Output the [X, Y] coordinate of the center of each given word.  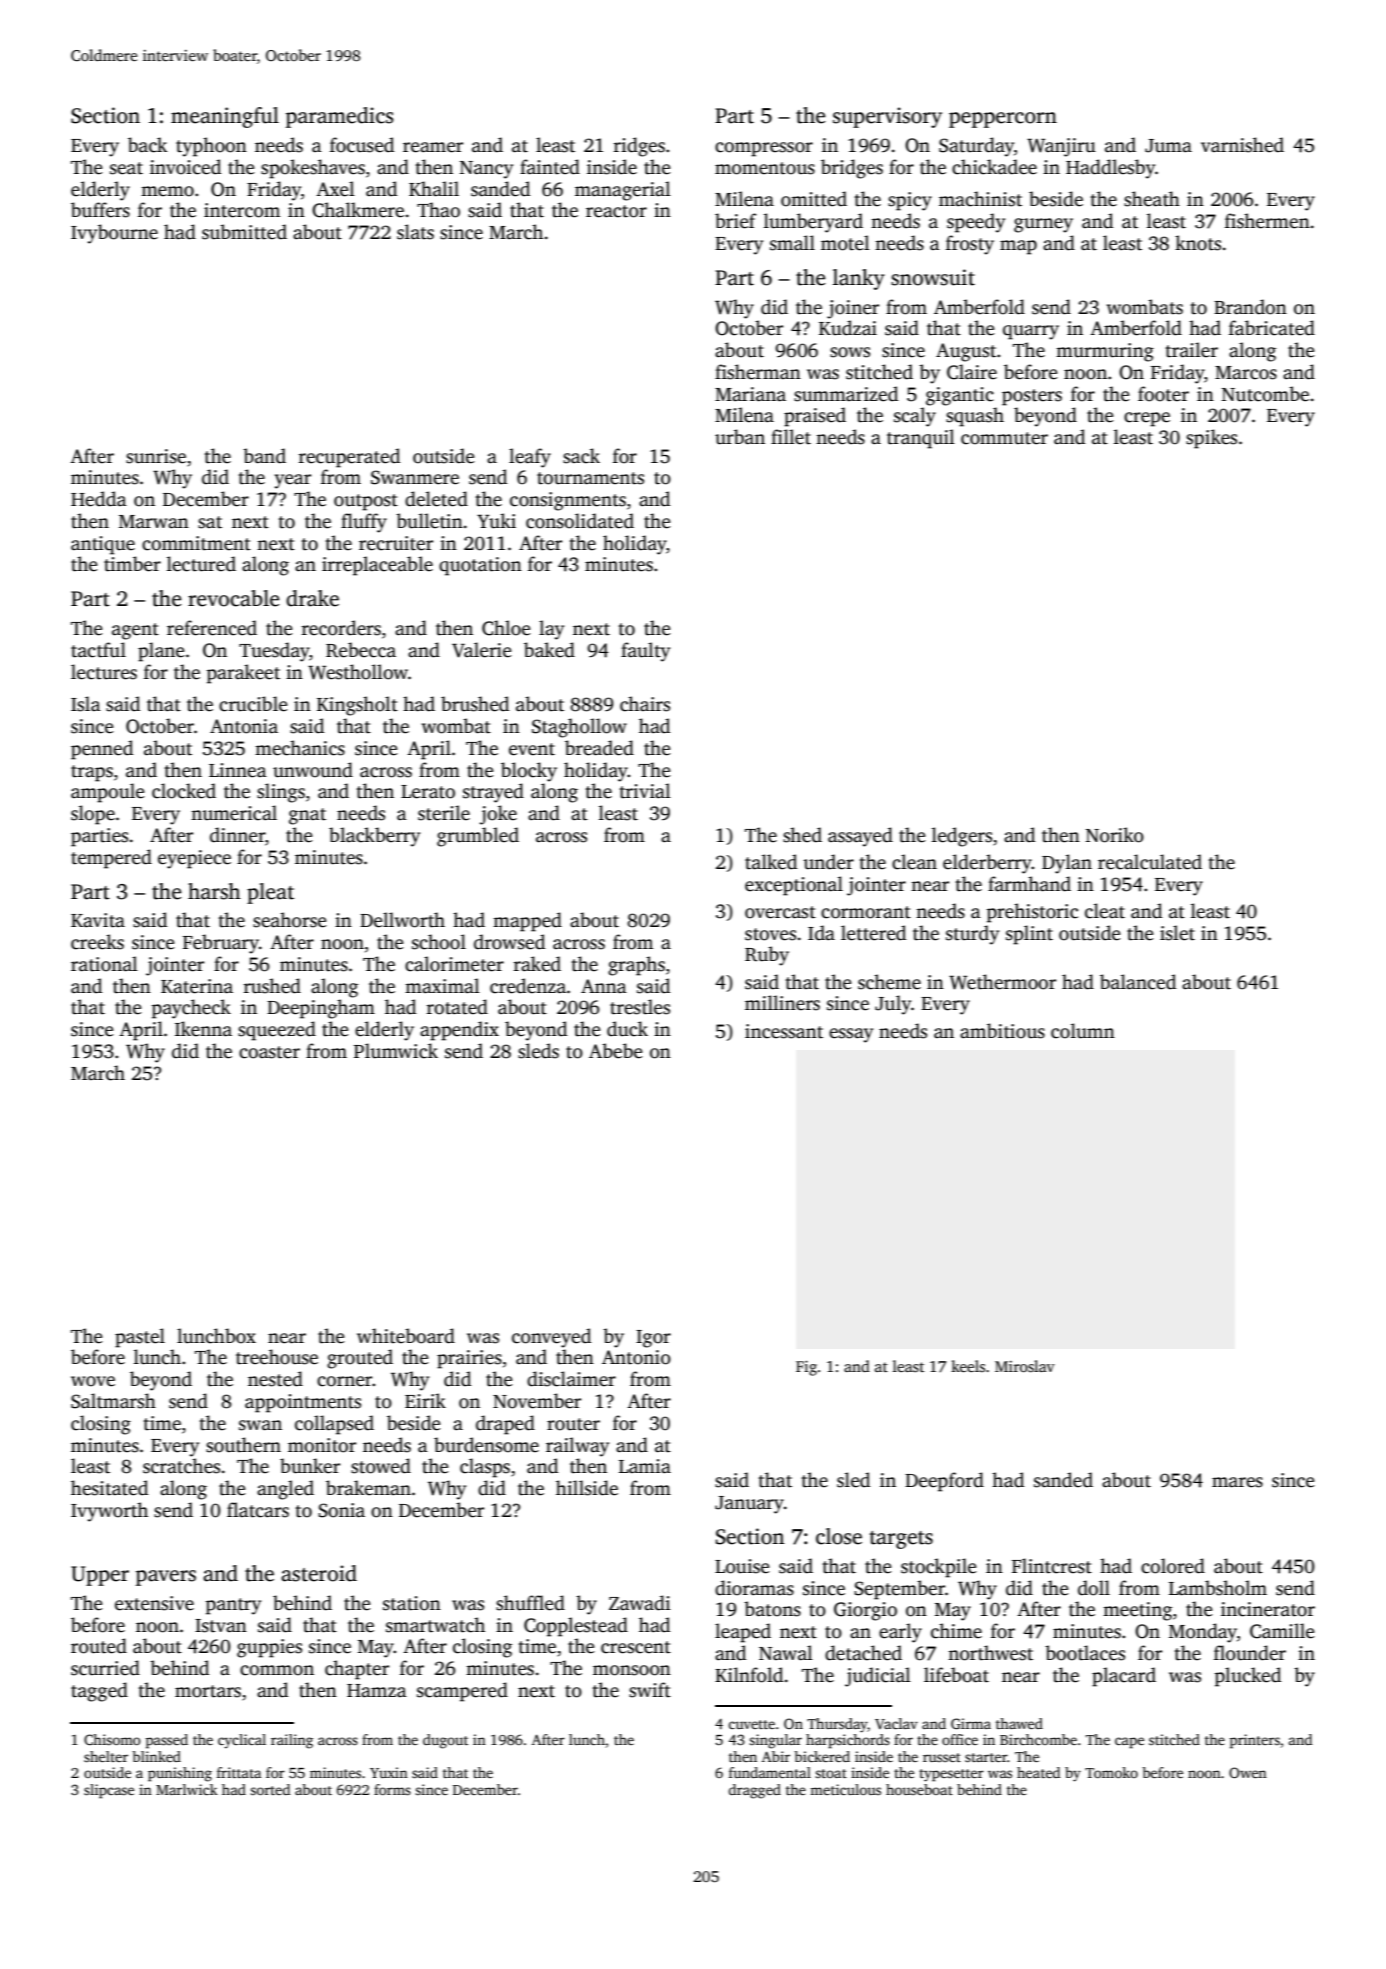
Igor [653, 1339]
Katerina [197, 986]
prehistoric [1032, 913]
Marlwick [187, 1789]
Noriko [1115, 835]
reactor [616, 211]
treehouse [277, 1357]
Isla [86, 704]
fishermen [1267, 221]
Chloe [506, 628]
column [1083, 1031]
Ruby [767, 956]
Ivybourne [114, 234]
